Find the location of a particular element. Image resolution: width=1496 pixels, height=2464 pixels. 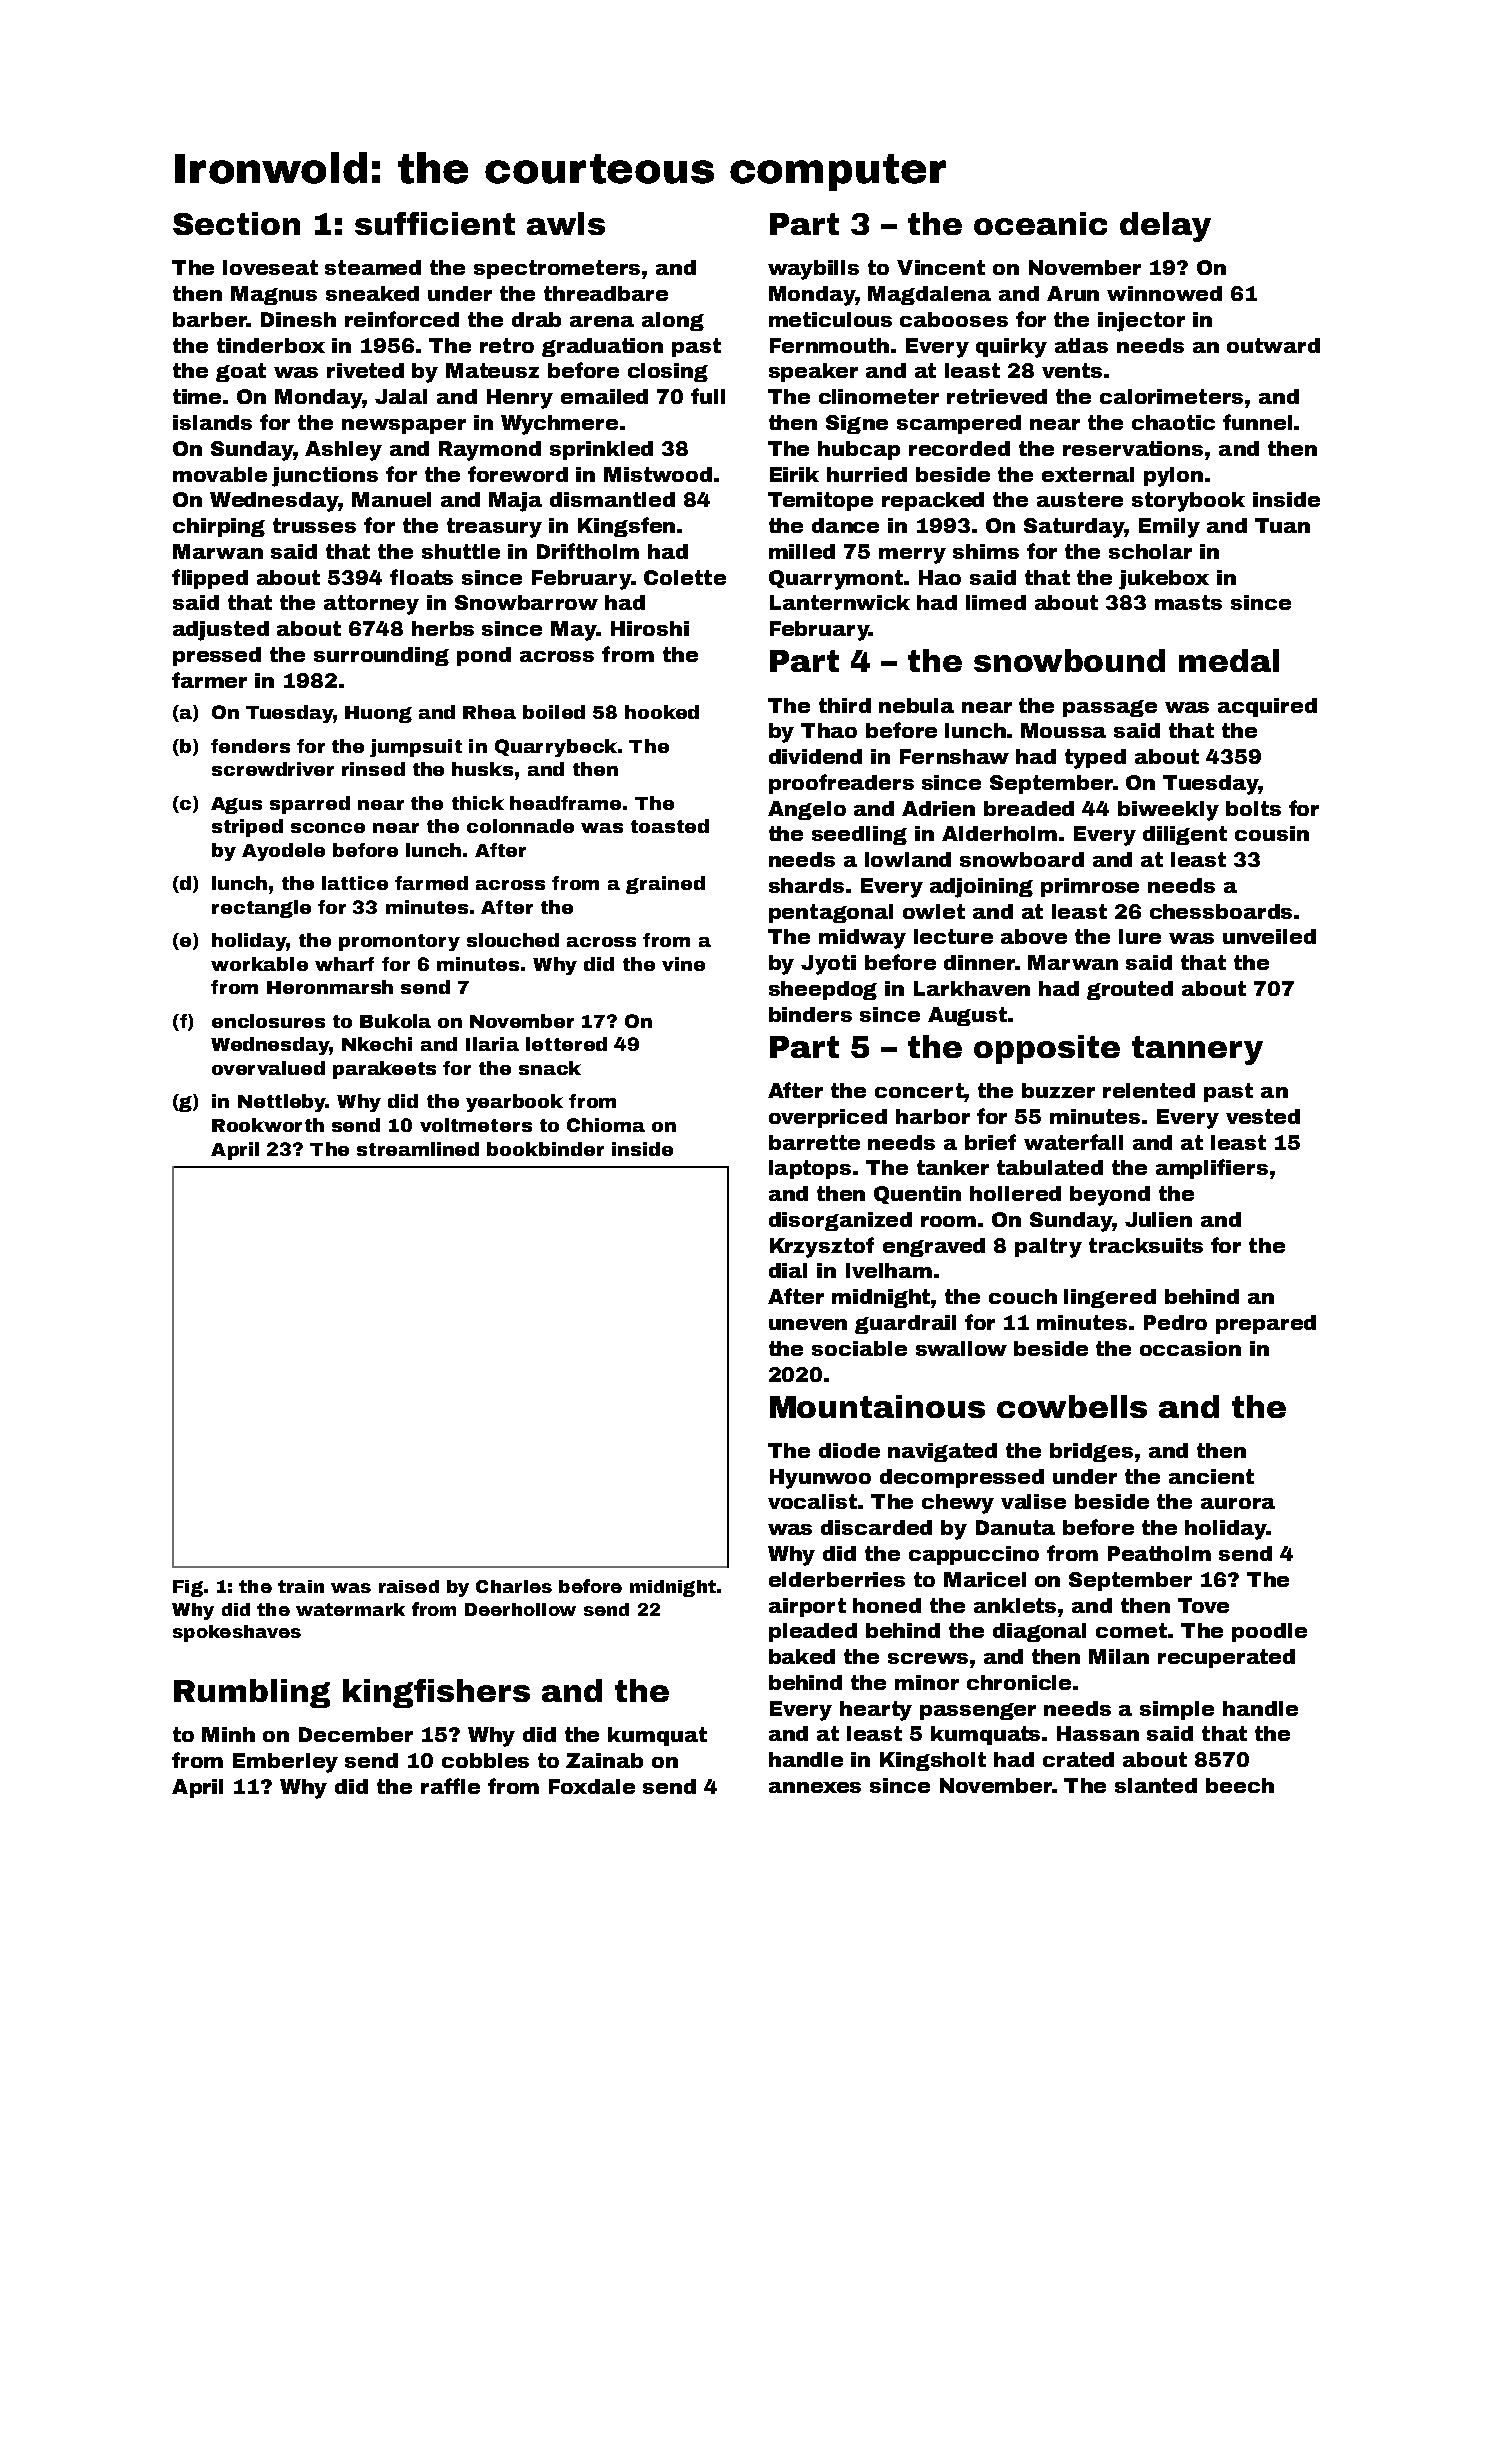

enclosures is located at coordinates (268, 1021).
